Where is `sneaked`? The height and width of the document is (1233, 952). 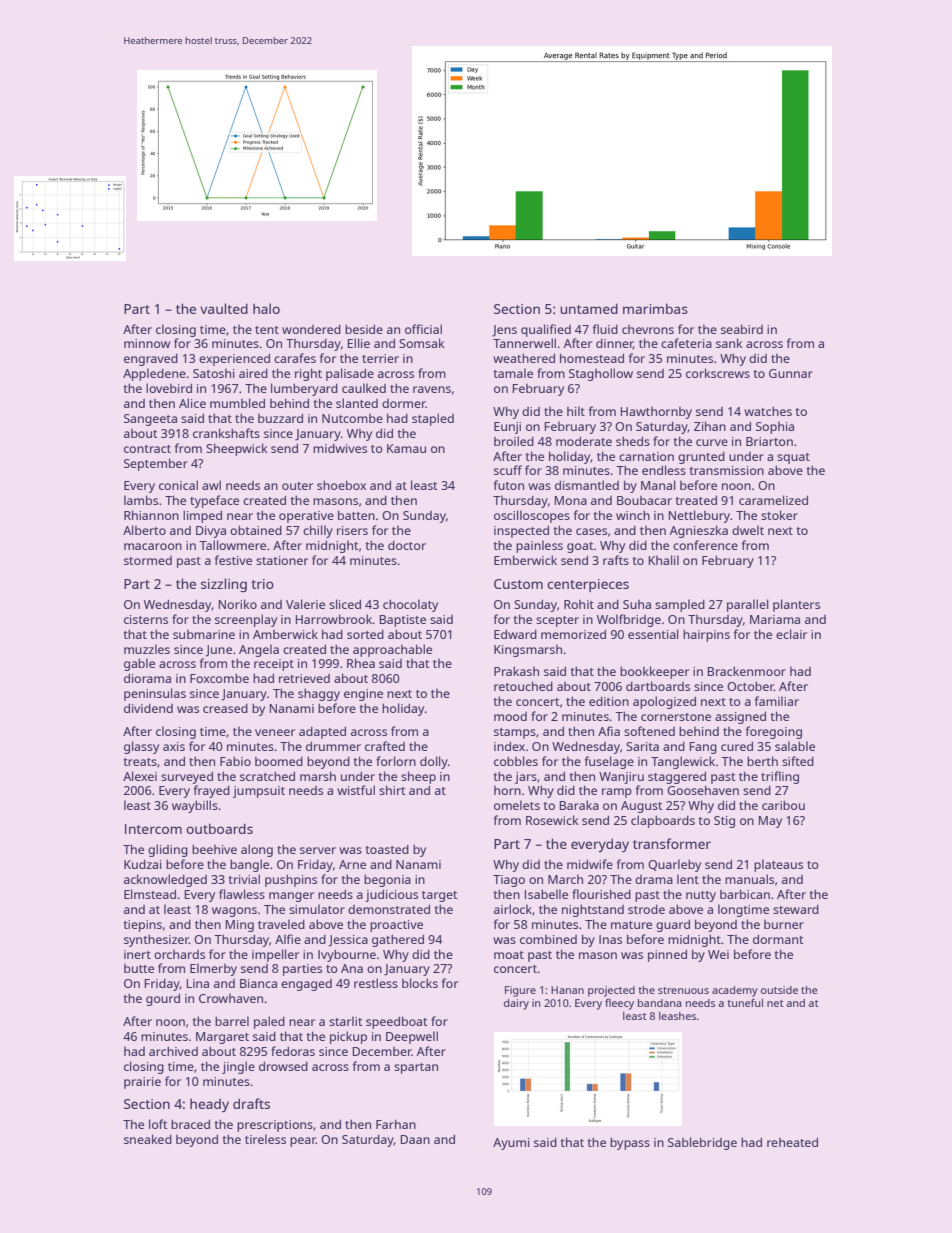 sneaked is located at coordinates (148, 1139).
